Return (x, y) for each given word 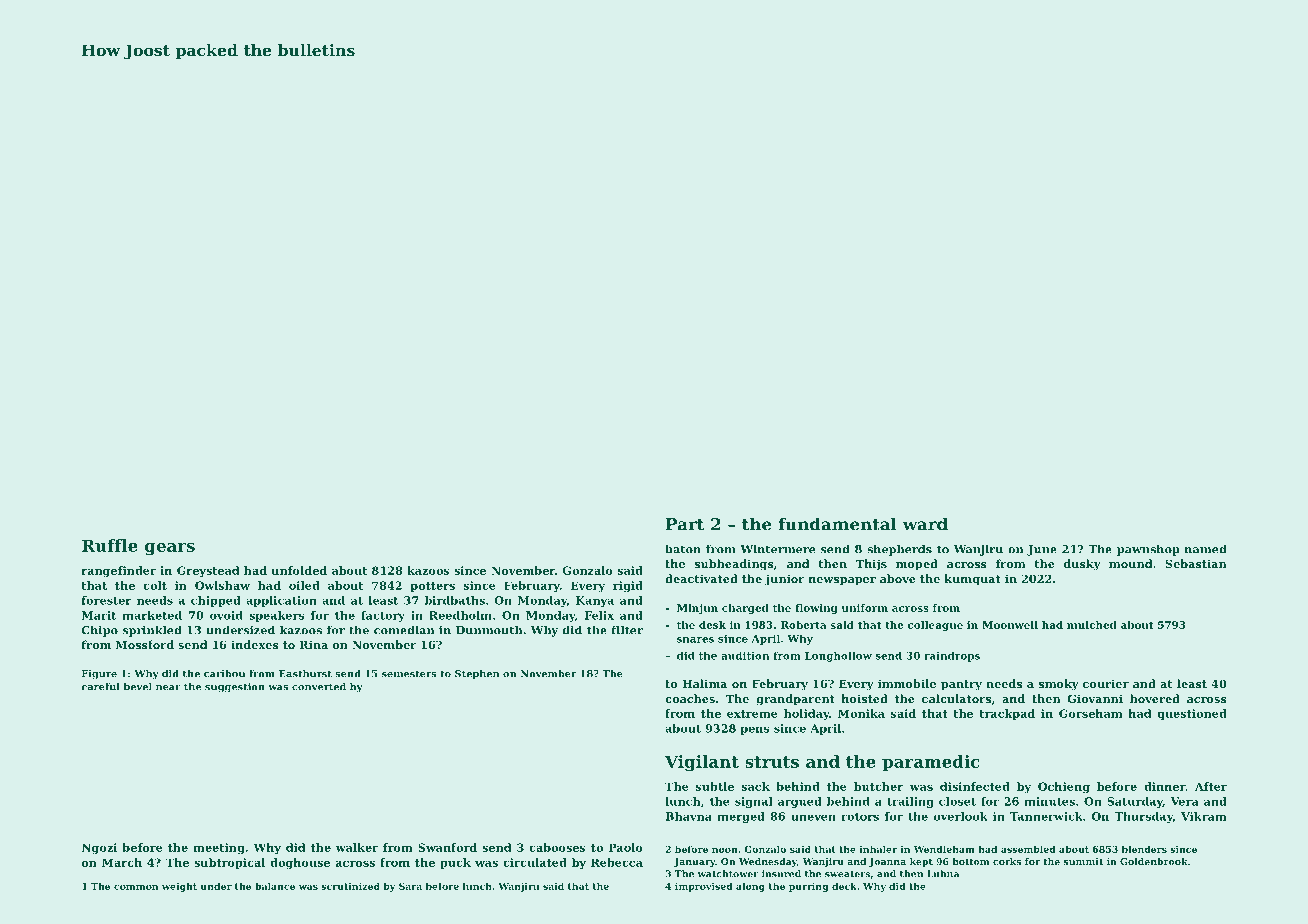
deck (844, 886)
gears (170, 549)
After (1211, 786)
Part (685, 524)
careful (100, 687)
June (1042, 550)
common (136, 887)
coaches (690, 698)
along (750, 887)
